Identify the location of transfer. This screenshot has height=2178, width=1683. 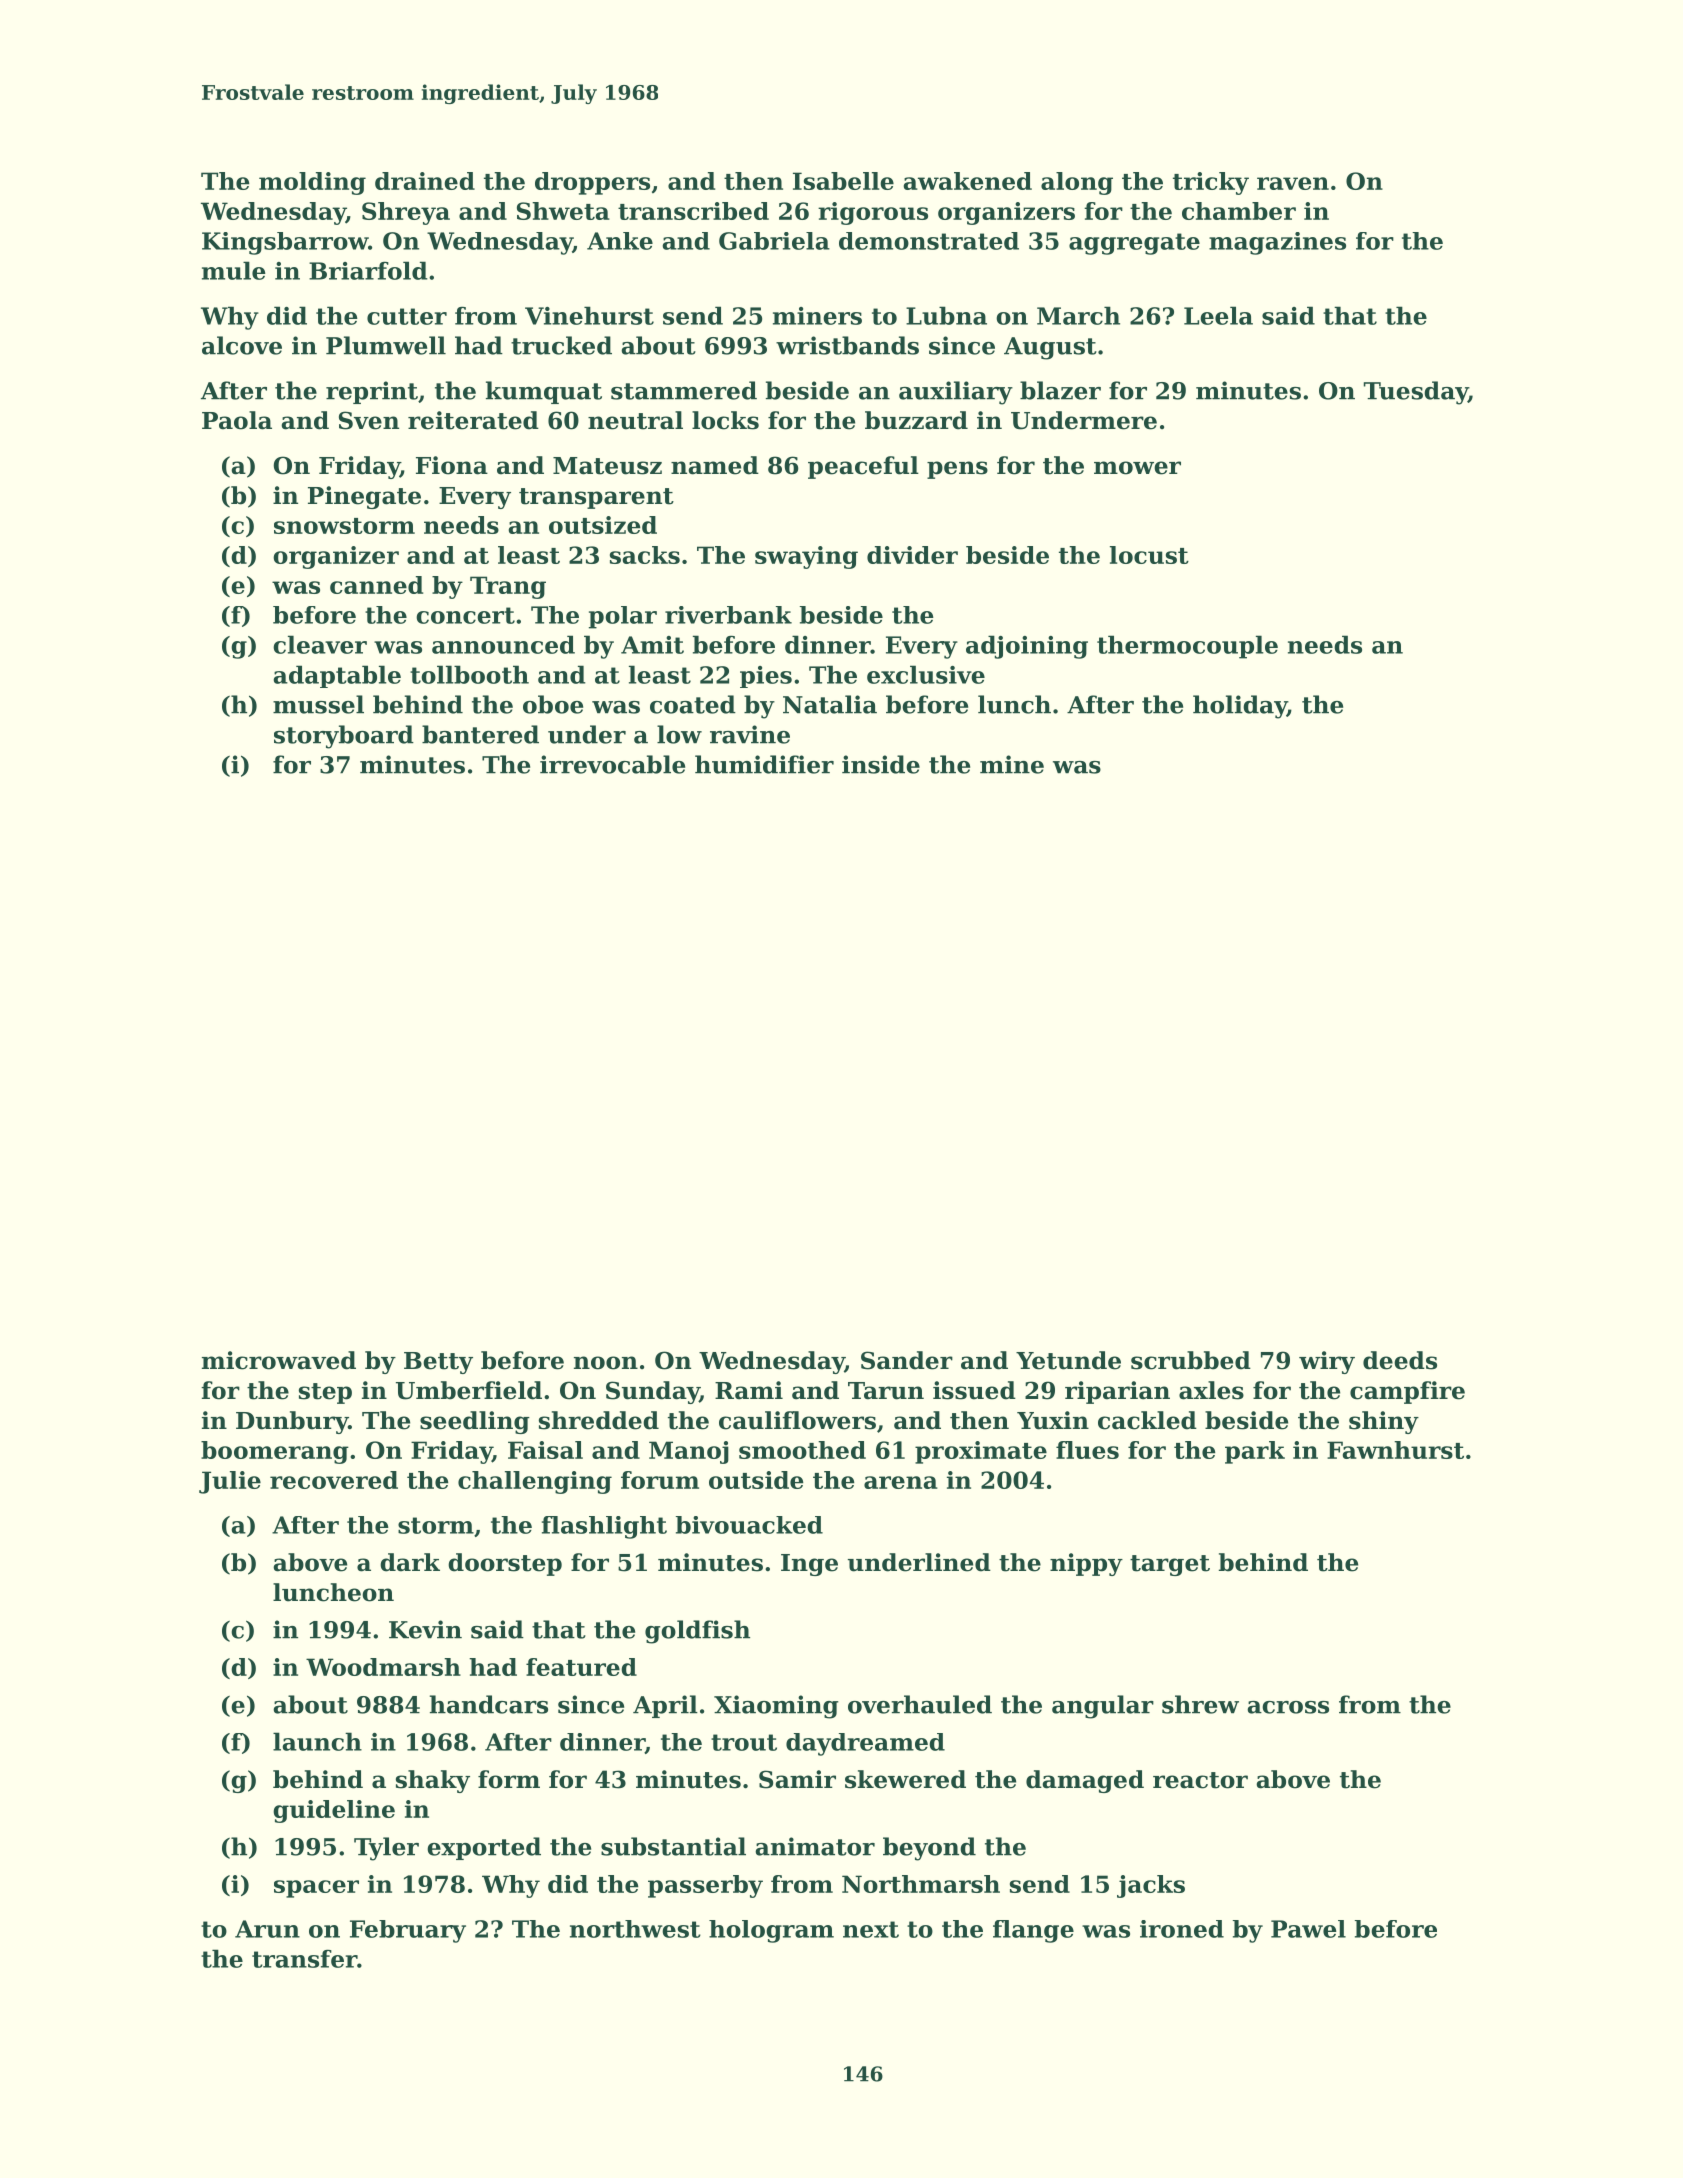
(304, 1959).
